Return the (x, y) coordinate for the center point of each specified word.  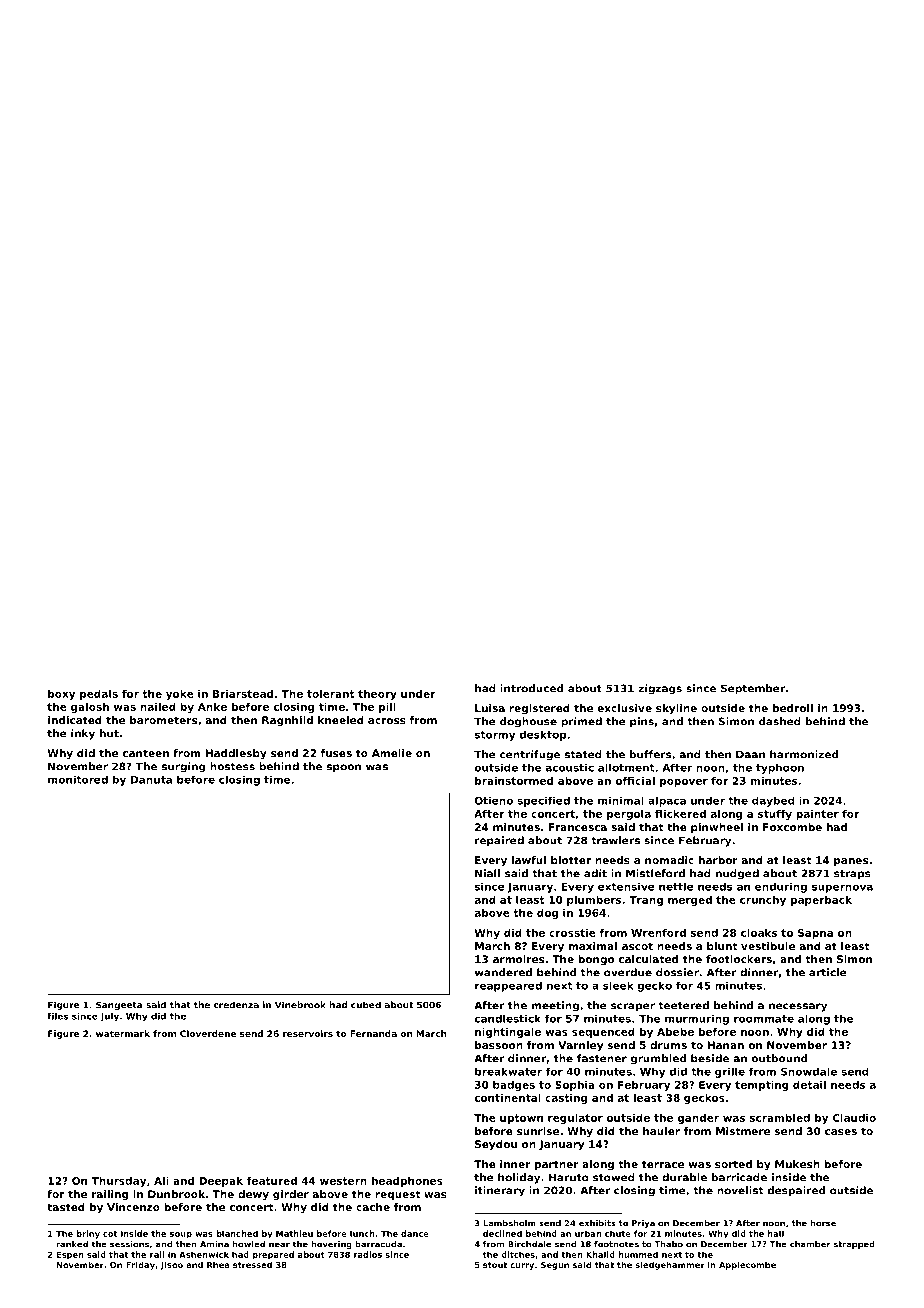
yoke (180, 695)
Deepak (221, 1182)
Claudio (854, 1118)
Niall (487, 873)
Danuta (151, 780)
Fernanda (373, 1033)
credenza (236, 1005)
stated (583, 754)
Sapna (815, 934)
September (753, 689)
